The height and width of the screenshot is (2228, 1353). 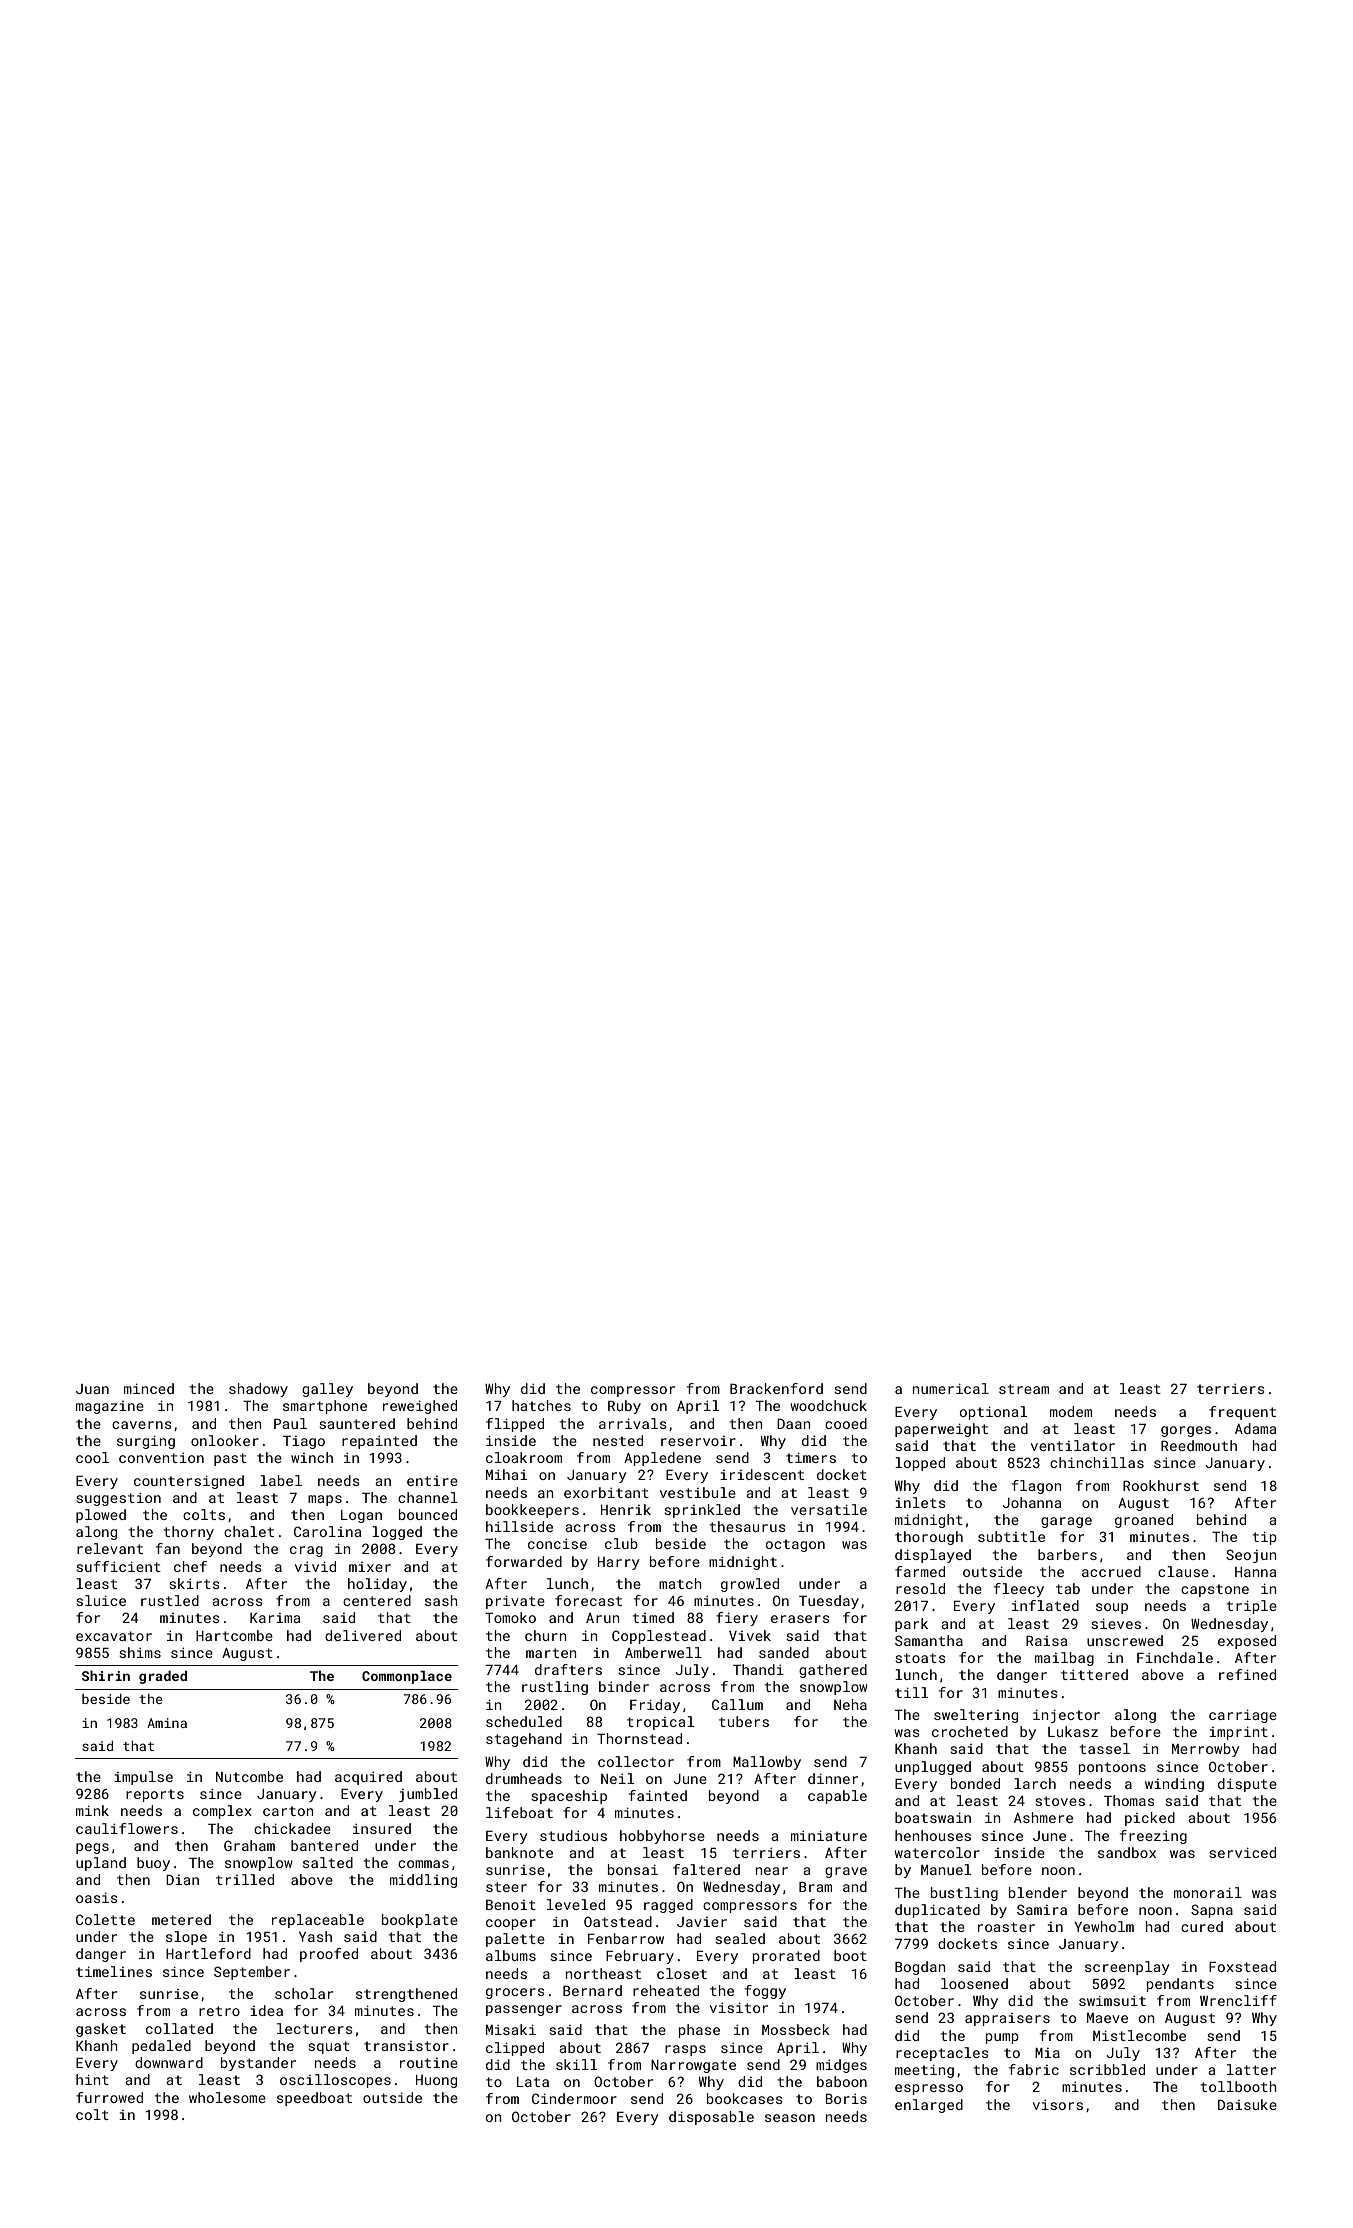 I want to click on Shirin, so click(x=106, y=1675).
